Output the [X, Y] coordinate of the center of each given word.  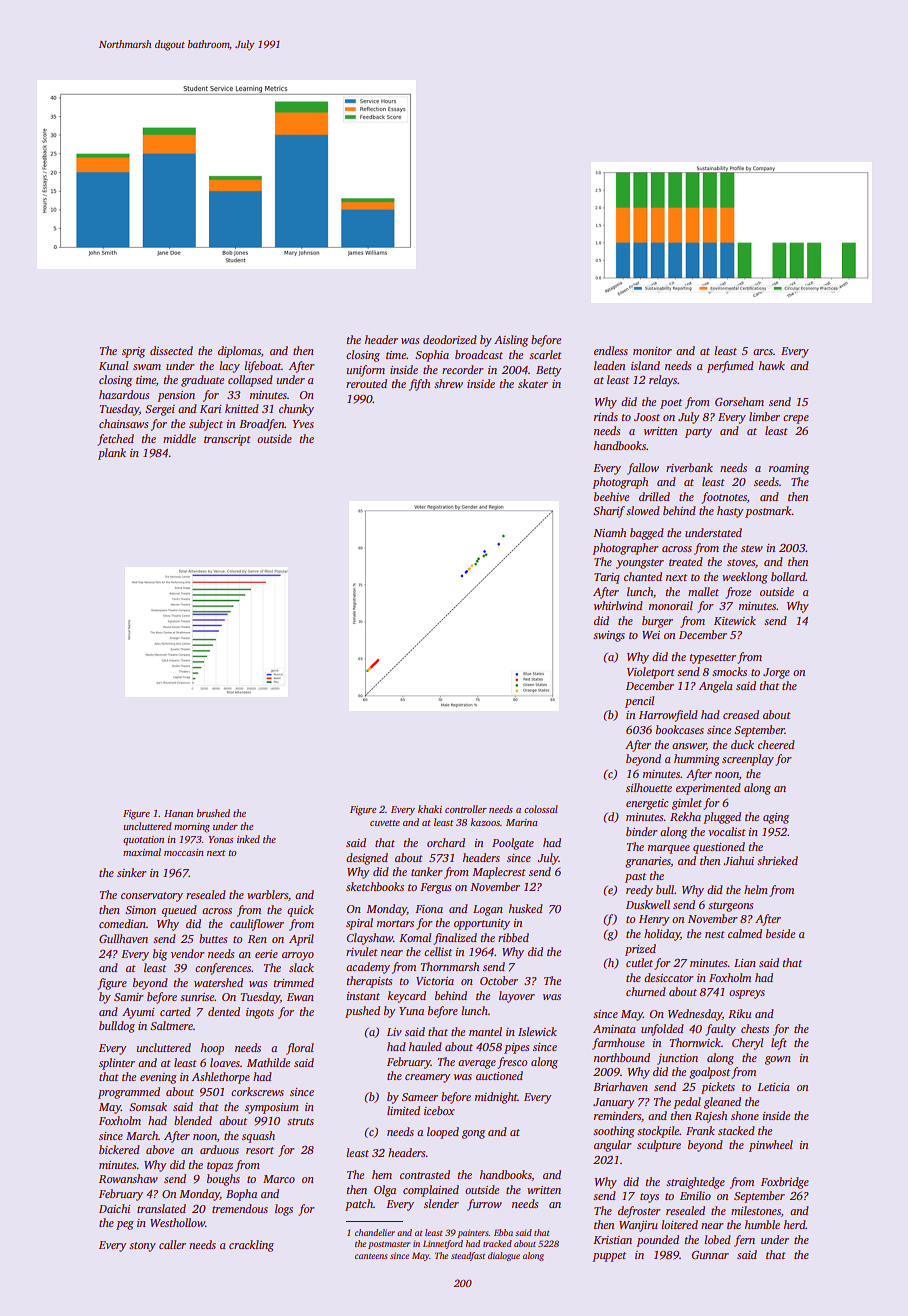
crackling [251, 1246]
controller [466, 809]
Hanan [178, 813]
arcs [763, 352]
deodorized [450, 339]
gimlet [687, 804]
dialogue [504, 1256]
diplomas [239, 352]
